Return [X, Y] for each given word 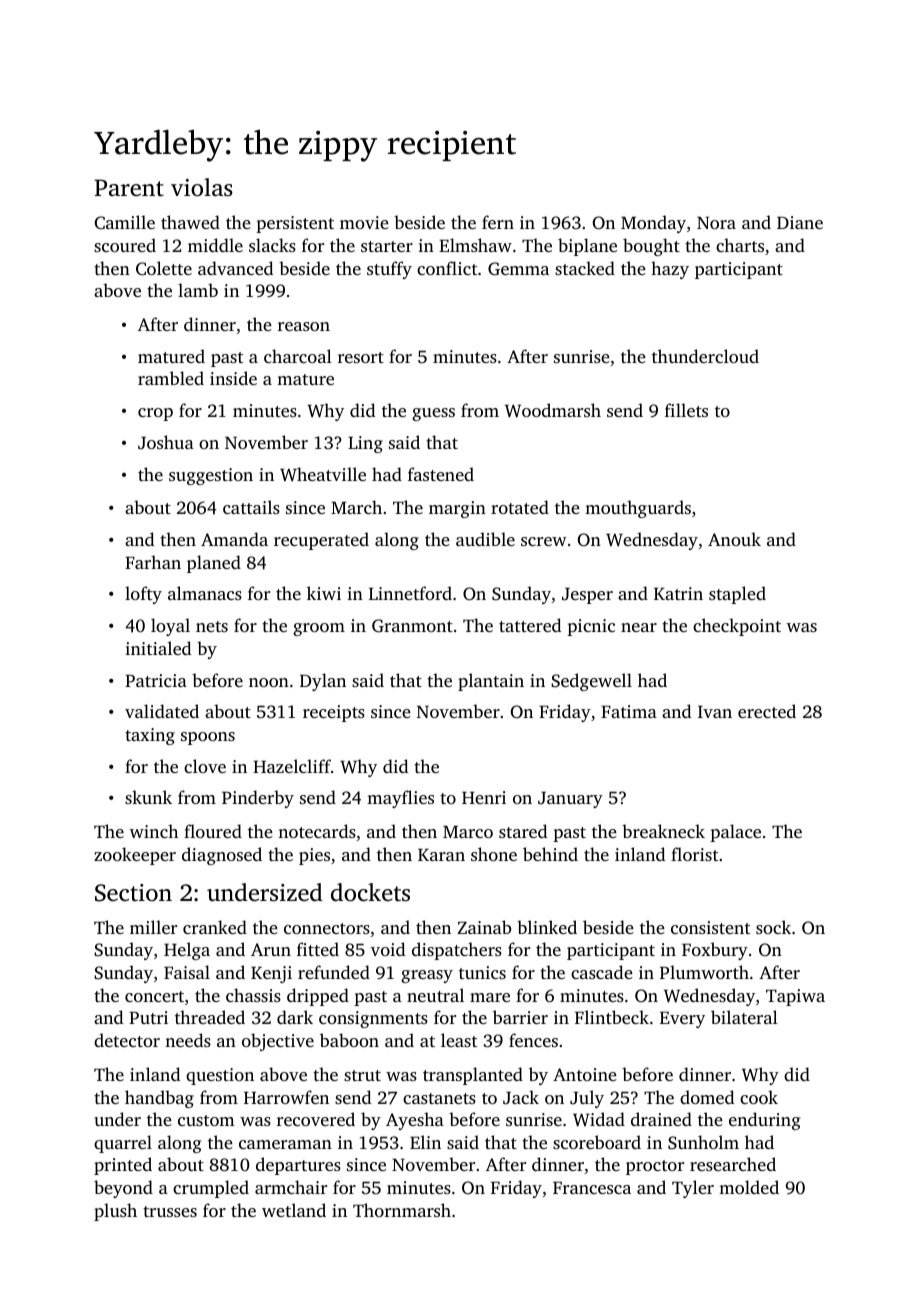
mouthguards [638, 509]
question [220, 1076]
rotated [520, 507]
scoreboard [597, 1142]
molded [749, 1187]
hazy [670, 270]
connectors [327, 928]
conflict [447, 268]
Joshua [166, 442]
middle [215, 245]
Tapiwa [795, 997]
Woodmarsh [553, 410]
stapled [737, 595]
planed [214, 564]
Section [133, 893]
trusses [170, 1211]
